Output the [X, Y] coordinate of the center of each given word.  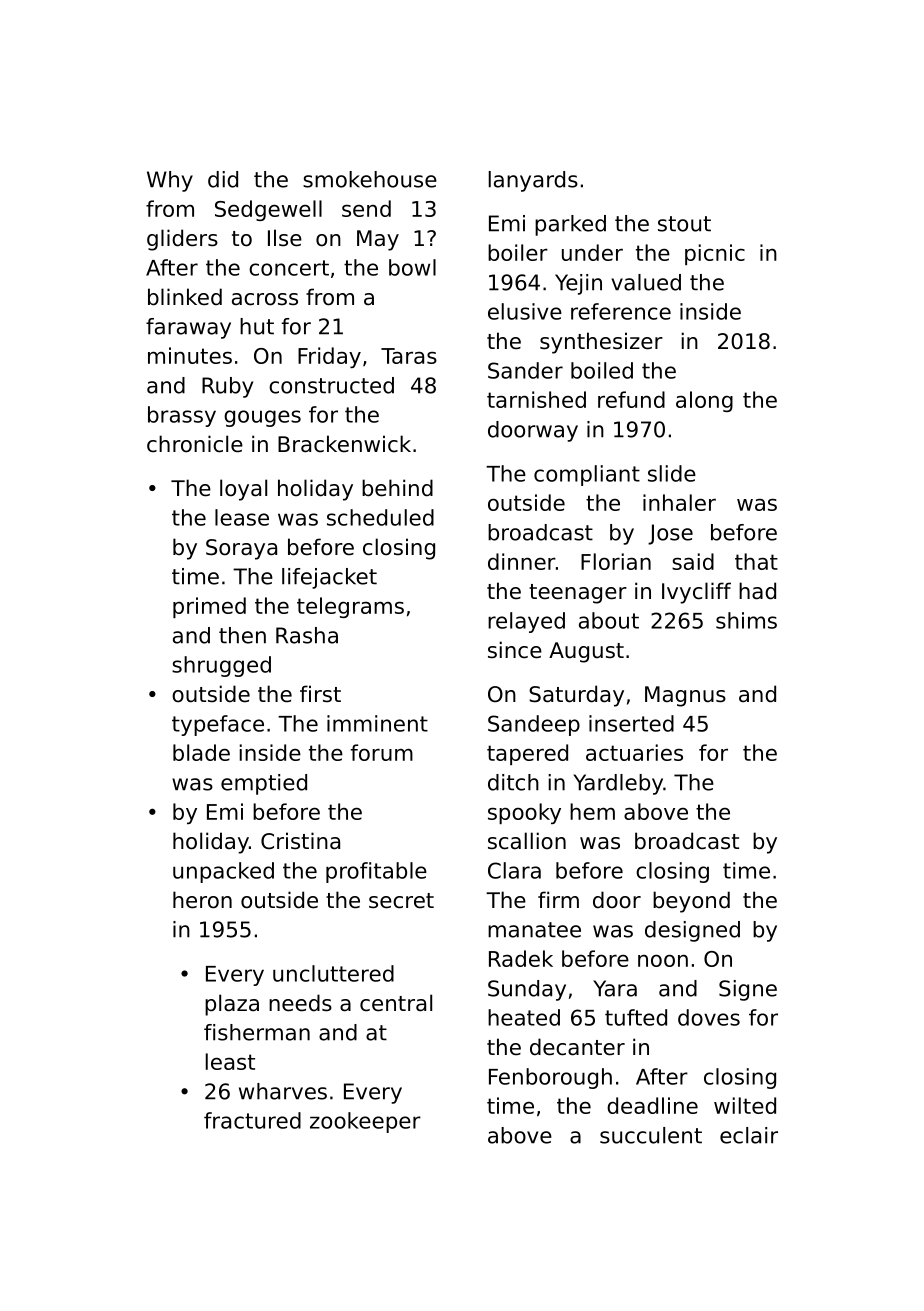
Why [170, 181]
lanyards [533, 181]
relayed [526, 622]
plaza [232, 1005]
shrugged [221, 666]
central [396, 1003]
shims [746, 620]
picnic [715, 254]
